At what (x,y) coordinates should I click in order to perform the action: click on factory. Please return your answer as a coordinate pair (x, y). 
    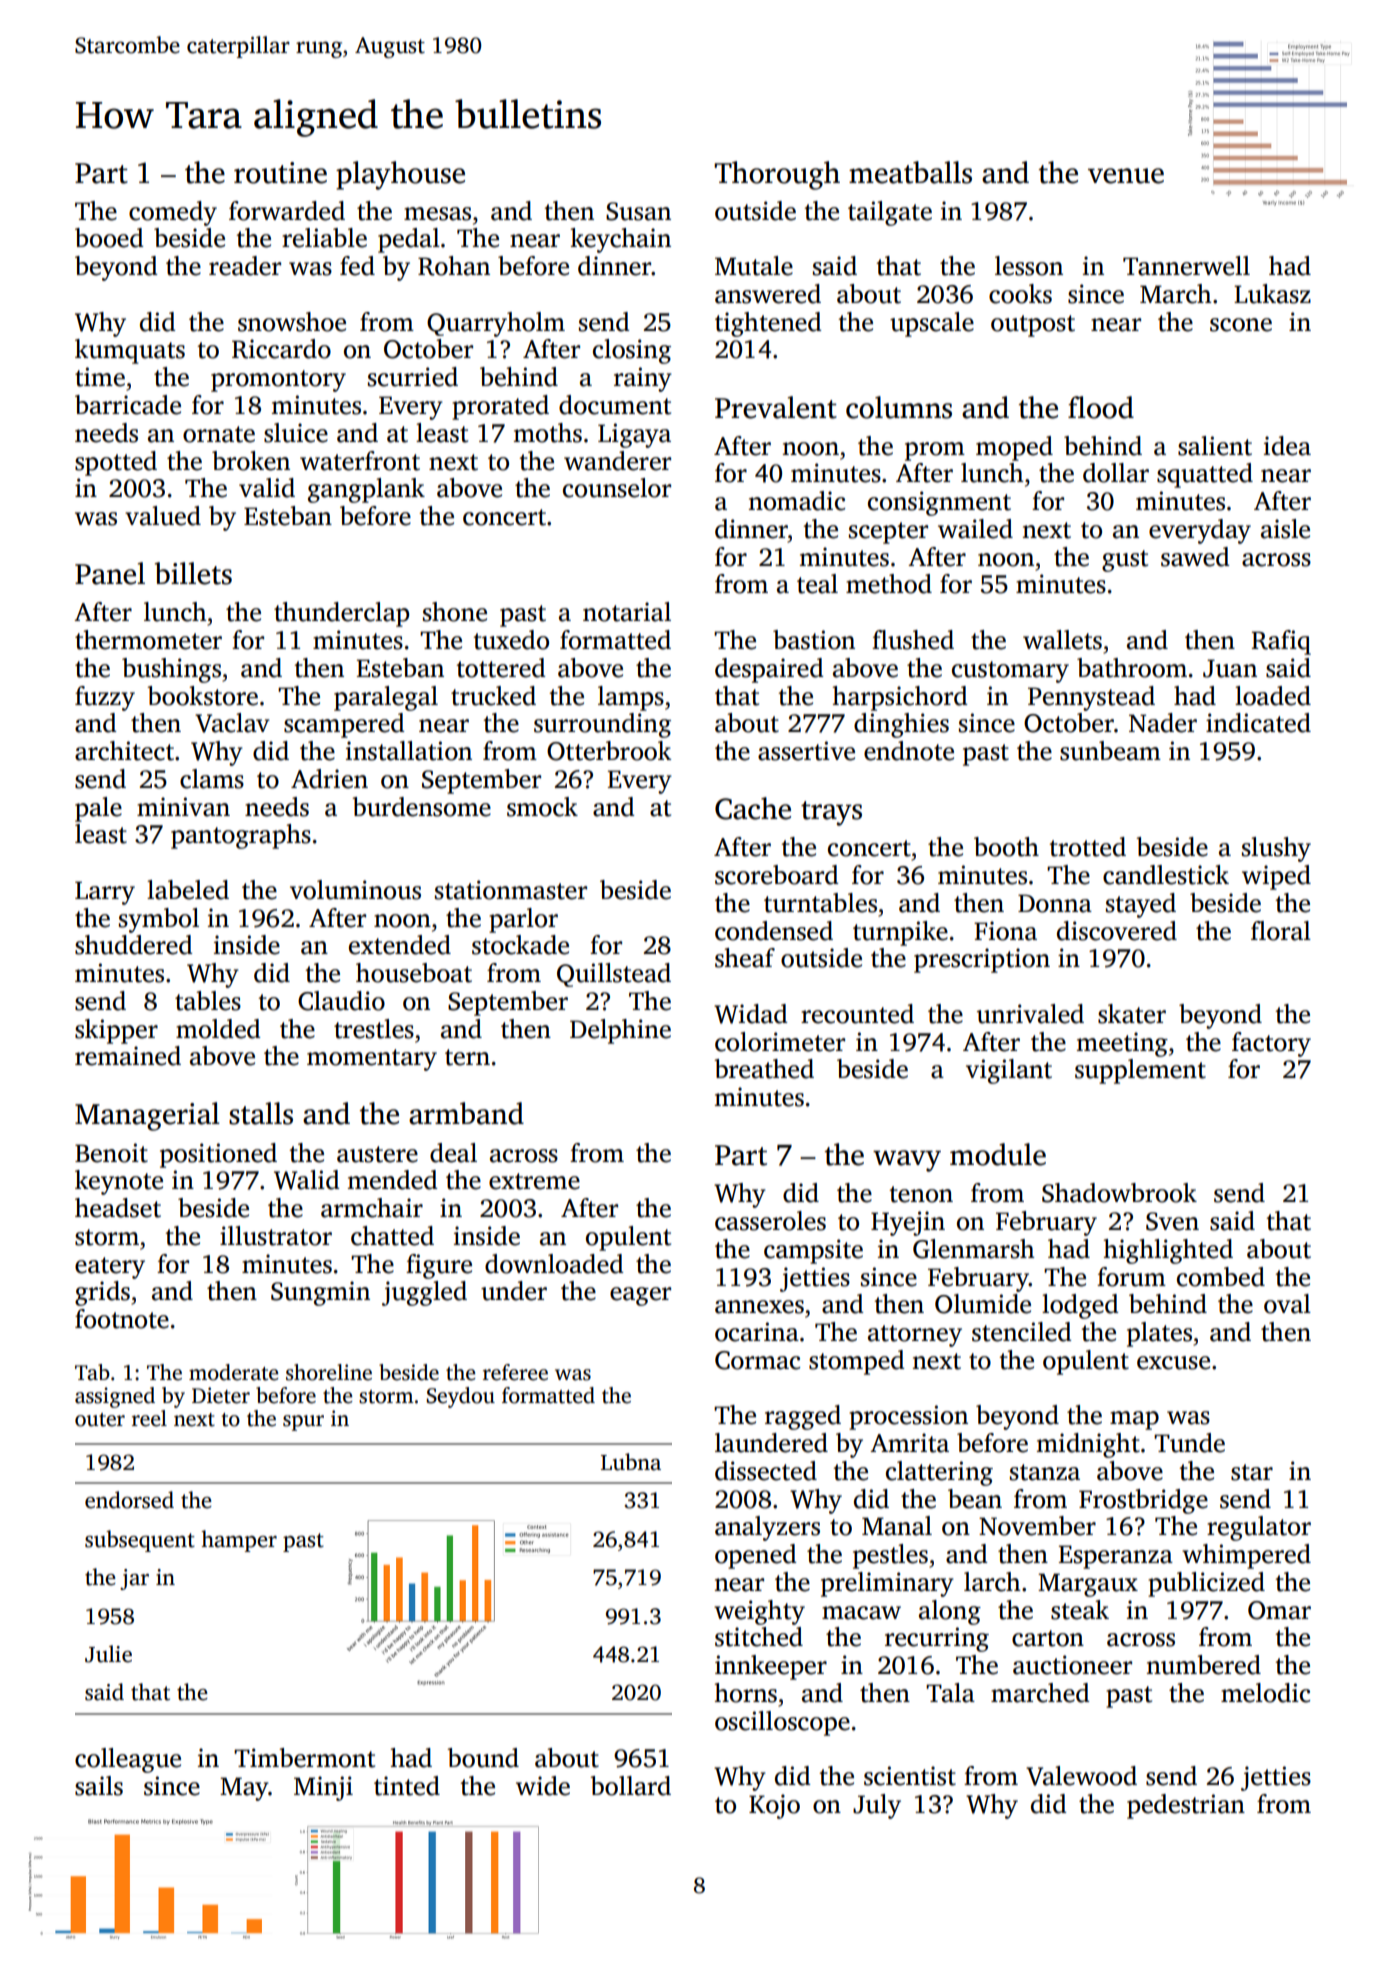
    Looking at the image, I should click on (1271, 1044).
